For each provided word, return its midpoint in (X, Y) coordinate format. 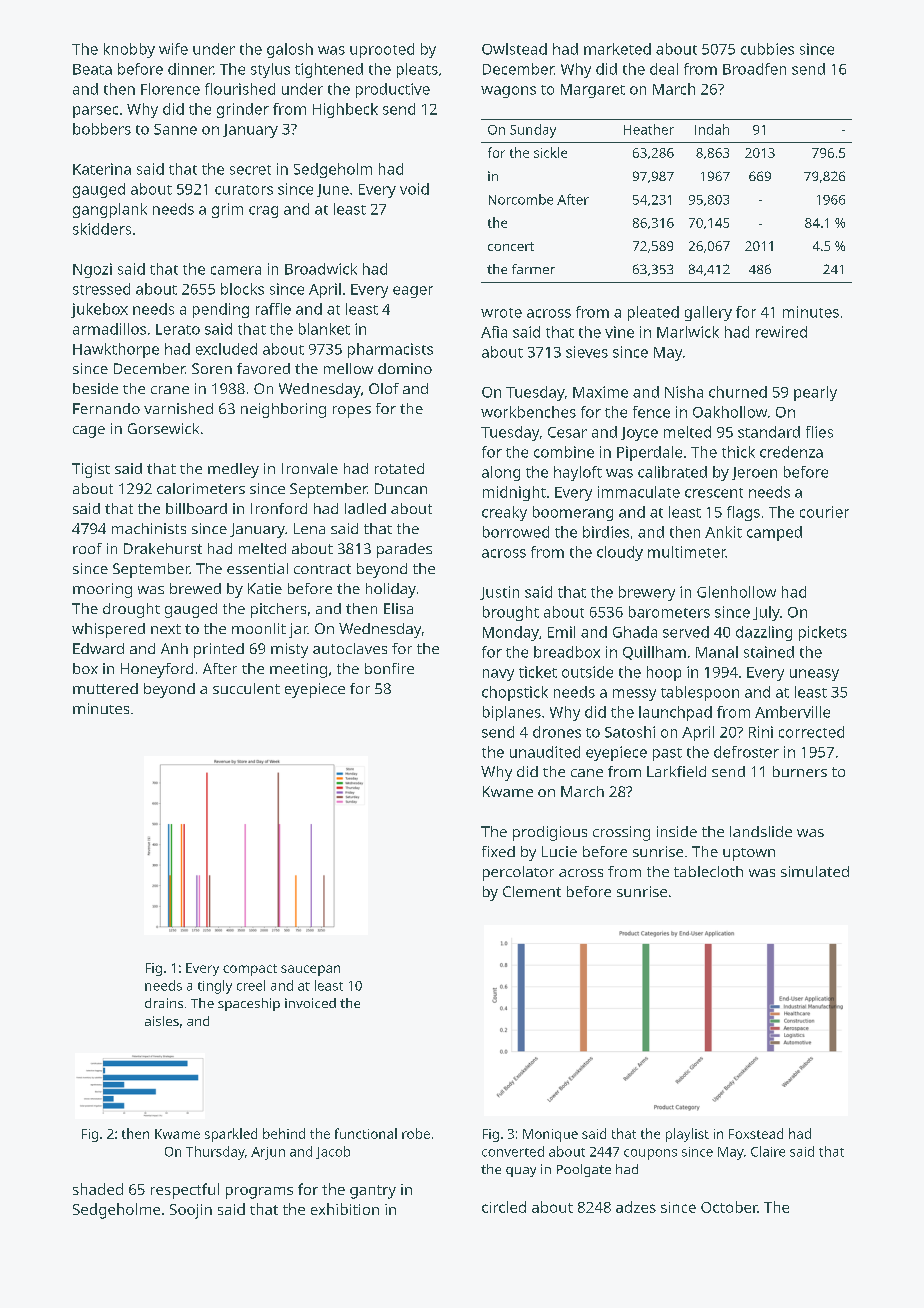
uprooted (382, 50)
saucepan (310, 970)
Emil (561, 632)
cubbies (767, 49)
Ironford (279, 508)
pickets (823, 633)
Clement (532, 891)
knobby (129, 50)
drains (164, 1003)
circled (504, 1207)
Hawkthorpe (116, 350)
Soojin (191, 1211)
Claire (768, 1151)
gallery (708, 313)
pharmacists (390, 350)
